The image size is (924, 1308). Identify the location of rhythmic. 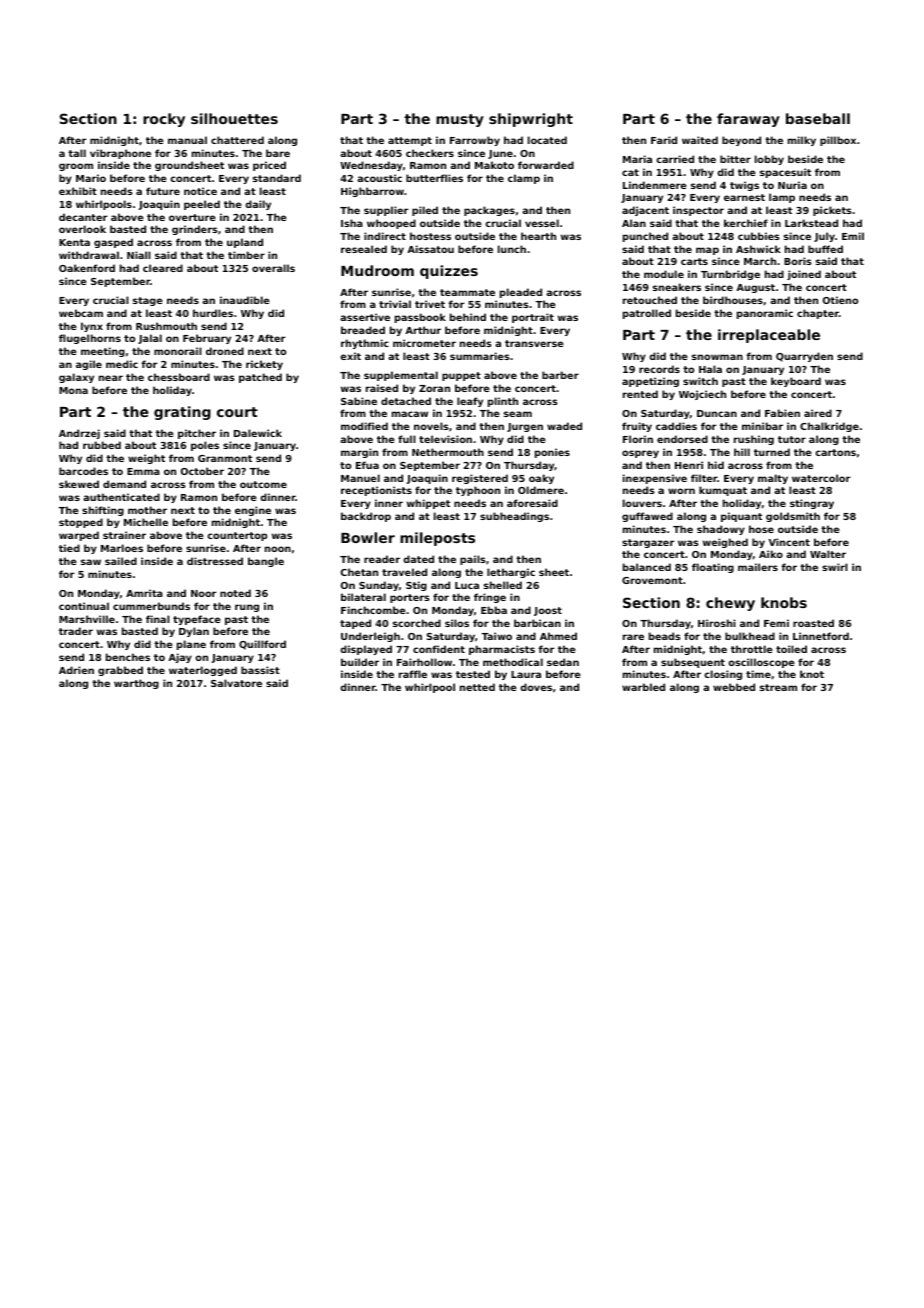
(365, 344).
